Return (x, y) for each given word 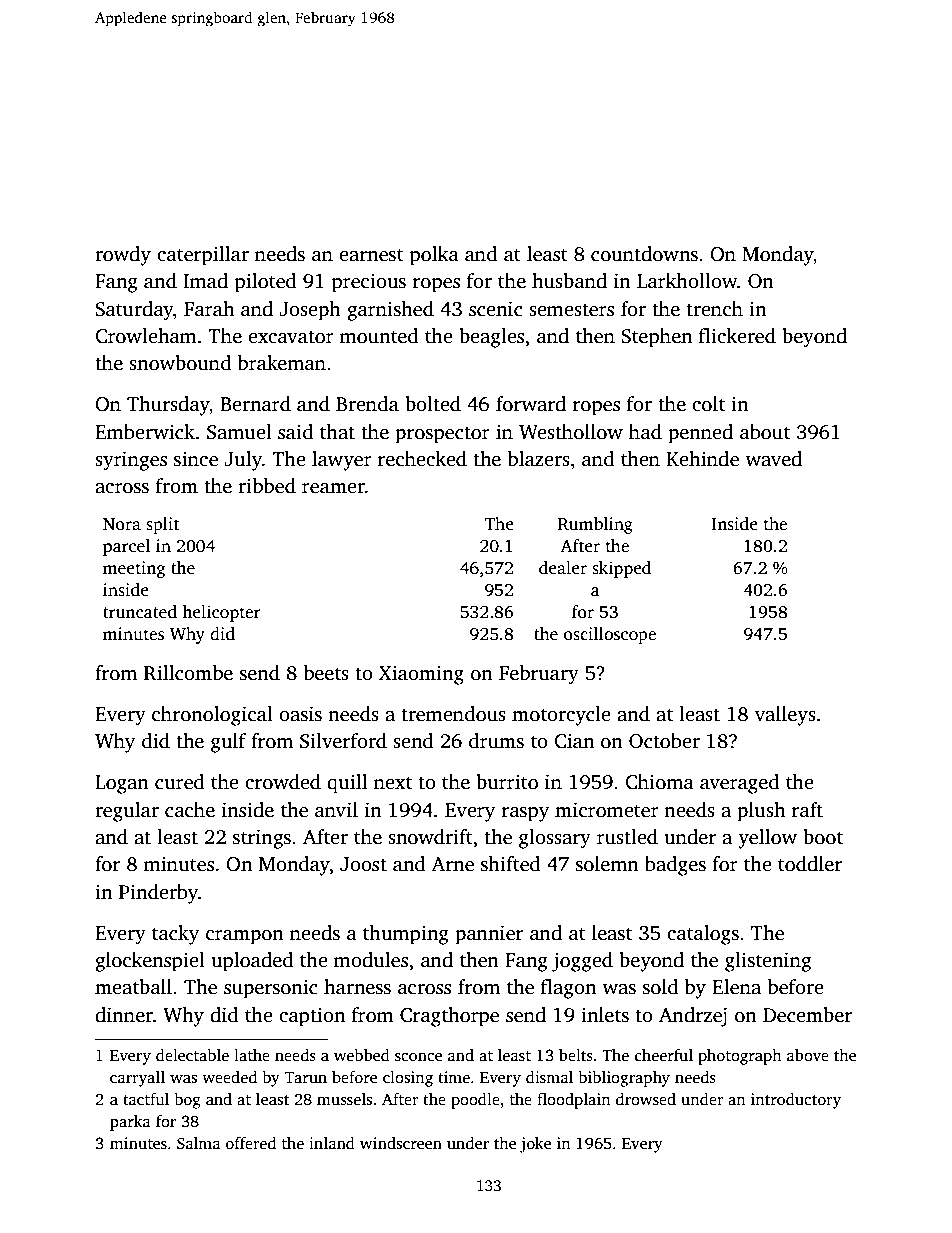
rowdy (123, 256)
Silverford (343, 741)
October (664, 741)
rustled (627, 837)
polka (434, 256)
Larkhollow (687, 281)
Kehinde (702, 459)
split (162, 525)
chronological (212, 716)
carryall (137, 1079)
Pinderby (158, 894)
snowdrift (430, 837)
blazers (539, 459)
